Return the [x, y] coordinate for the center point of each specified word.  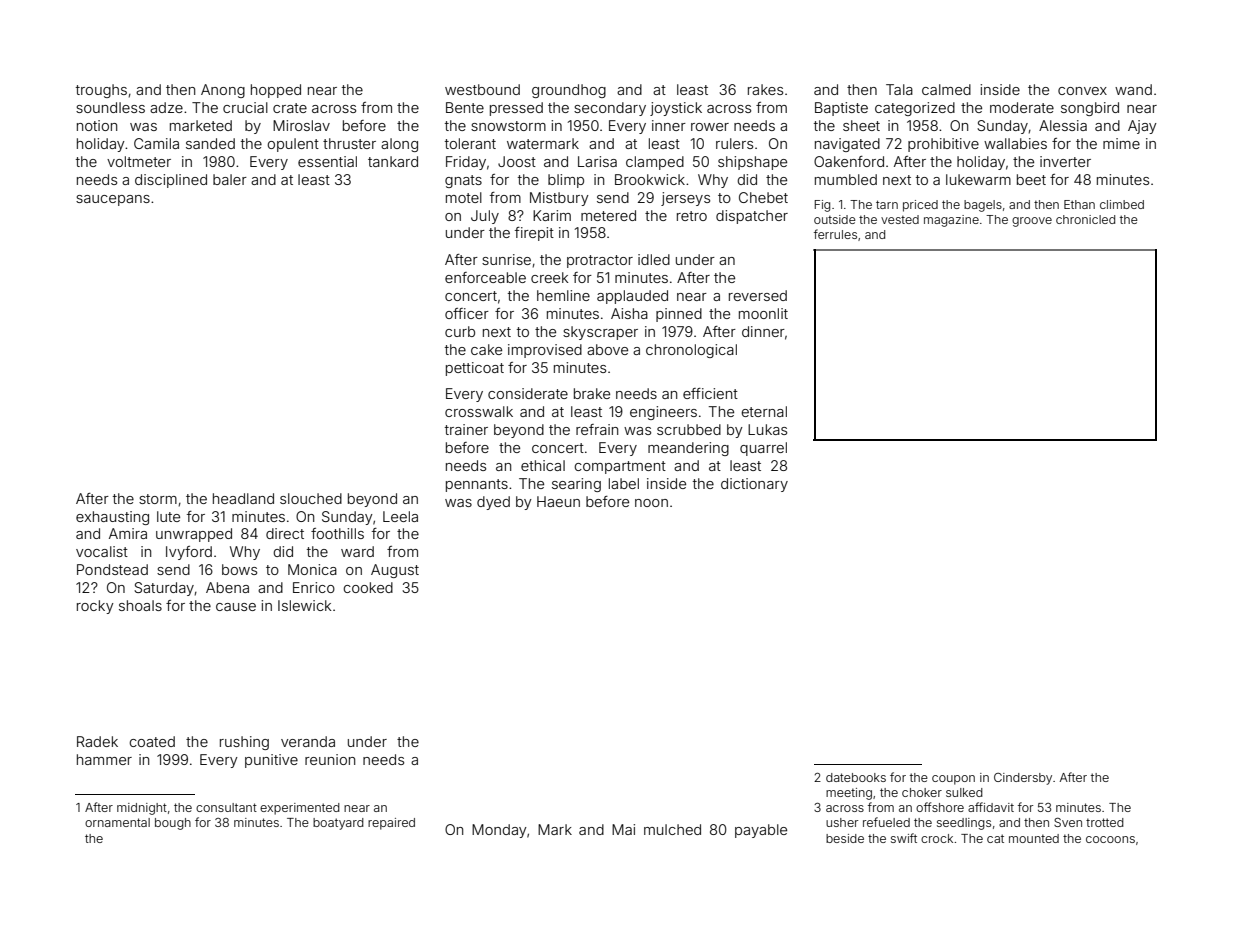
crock [937, 838]
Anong [223, 91]
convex [1082, 91]
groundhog [569, 91]
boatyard [338, 824]
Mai [623, 829]
